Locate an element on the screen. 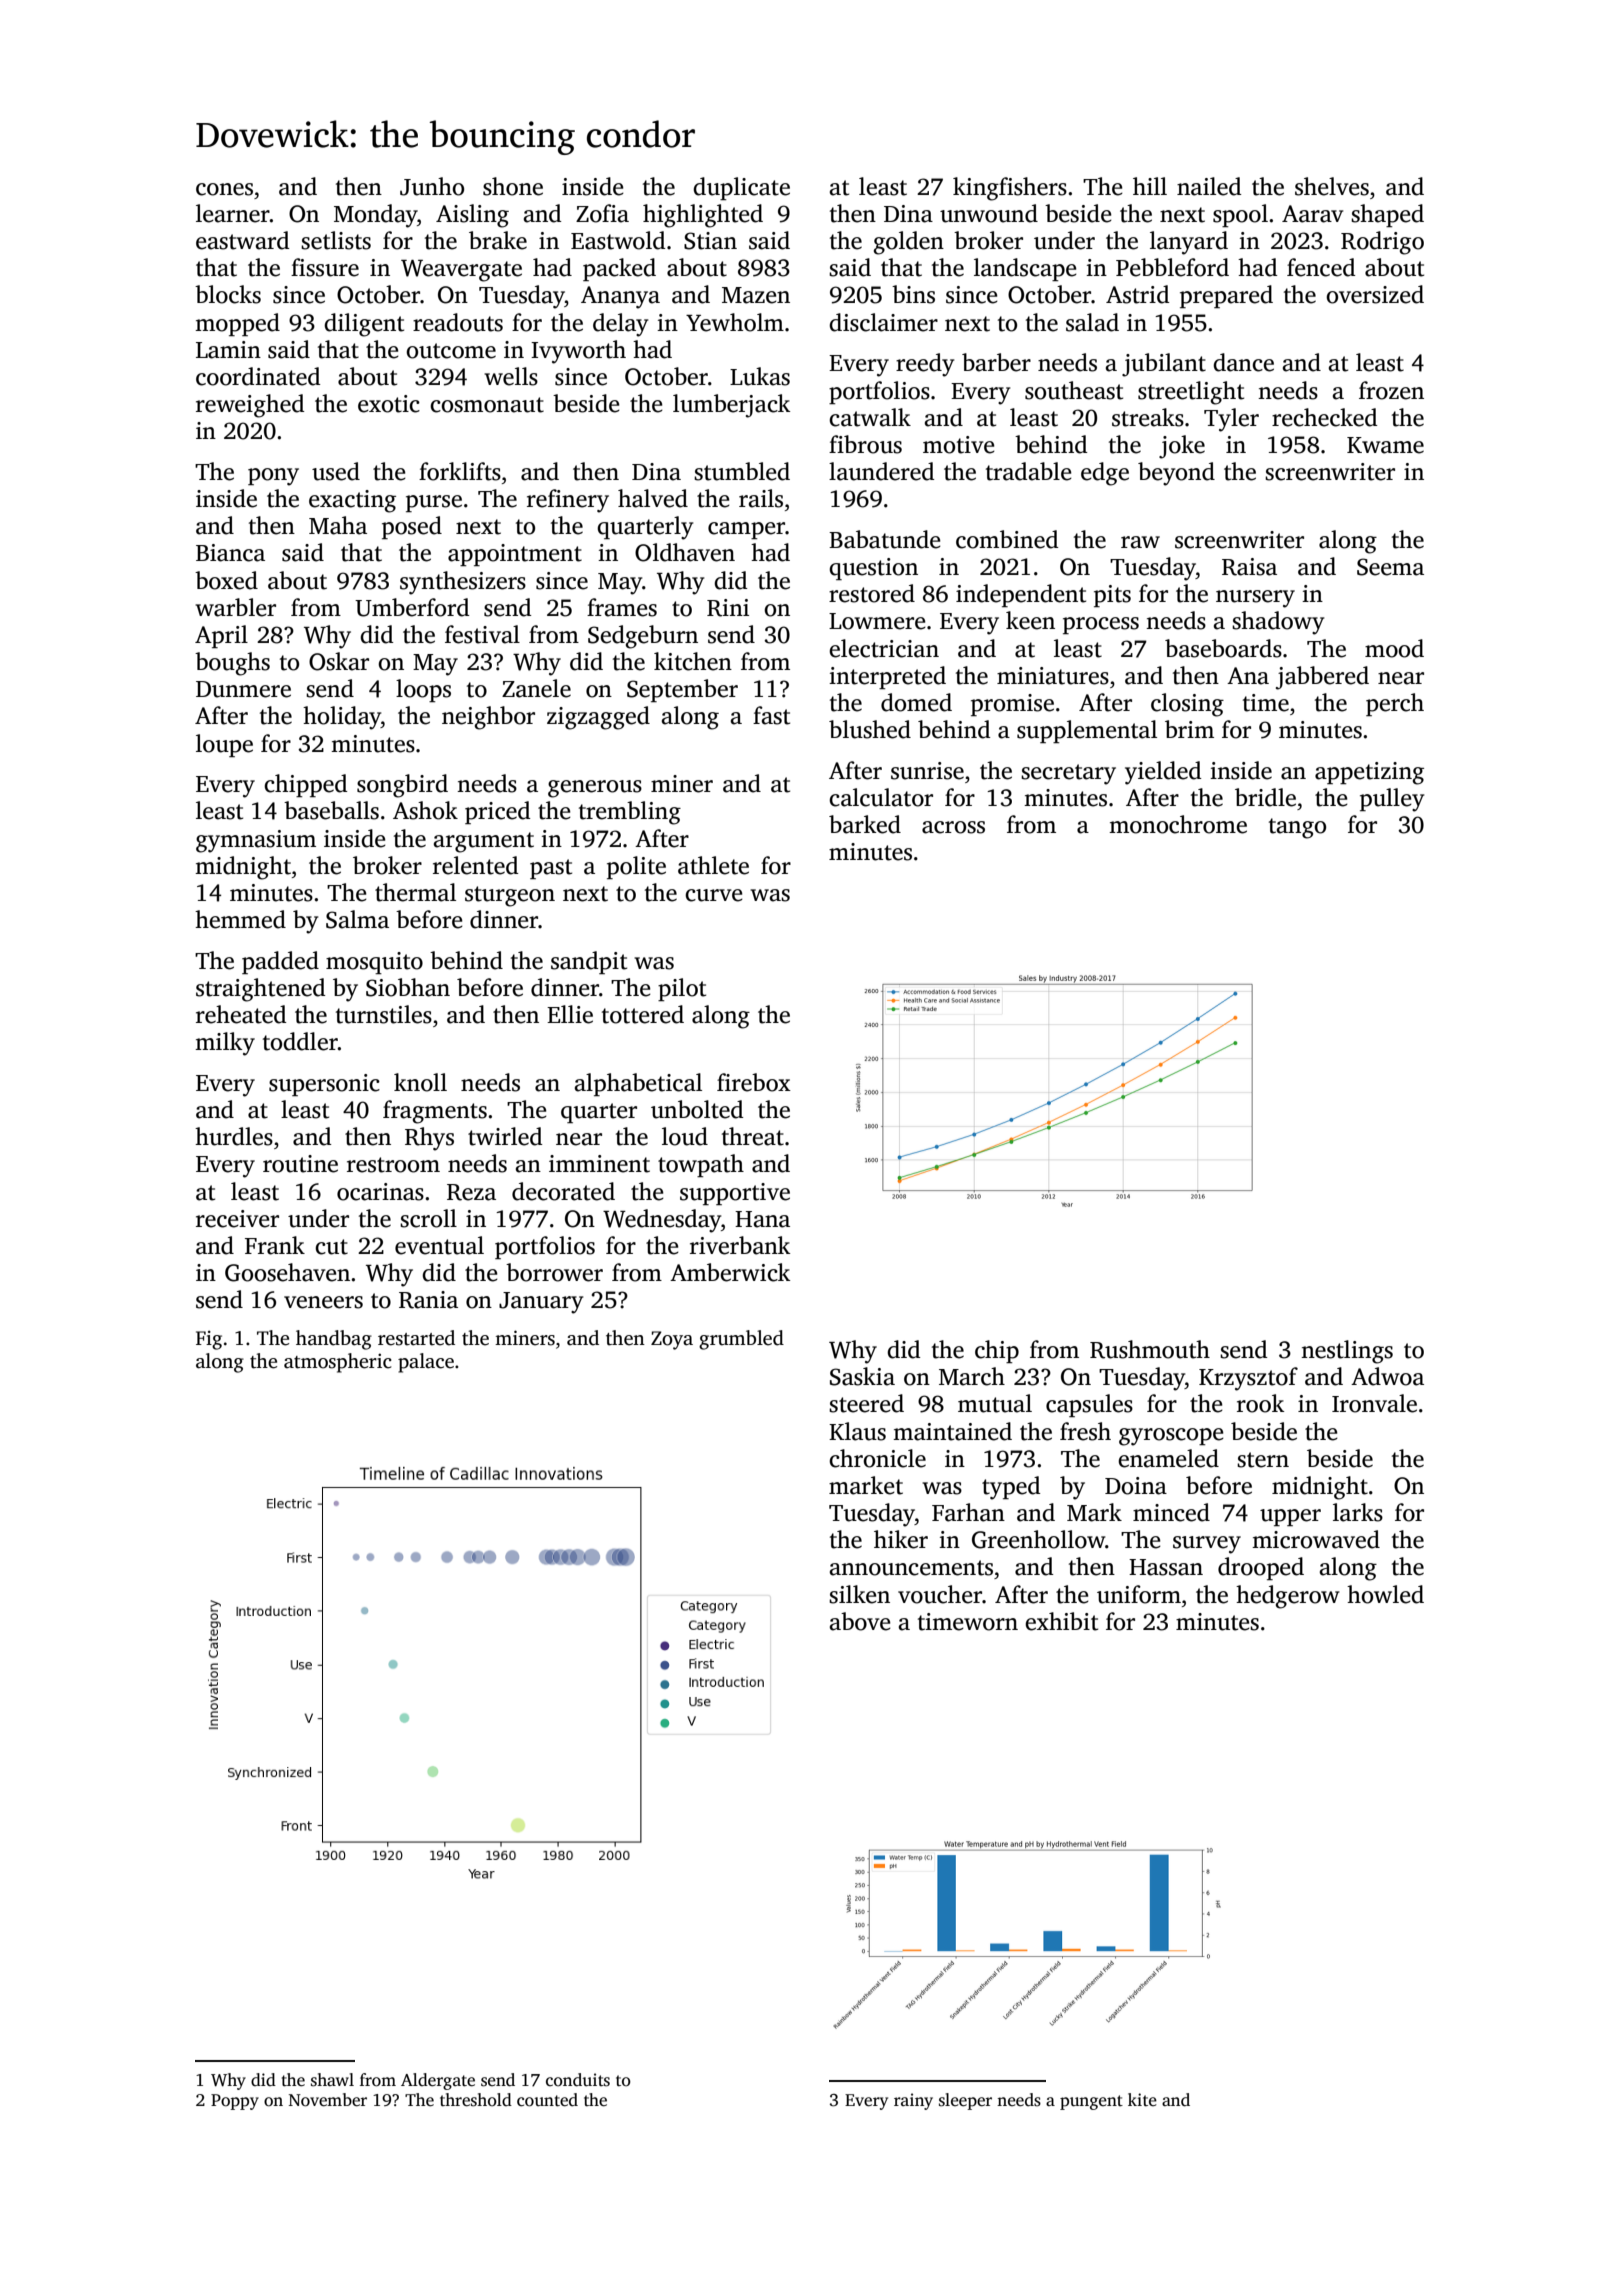 This screenshot has width=1620, height=2292. Poppy is located at coordinates (235, 2102).
